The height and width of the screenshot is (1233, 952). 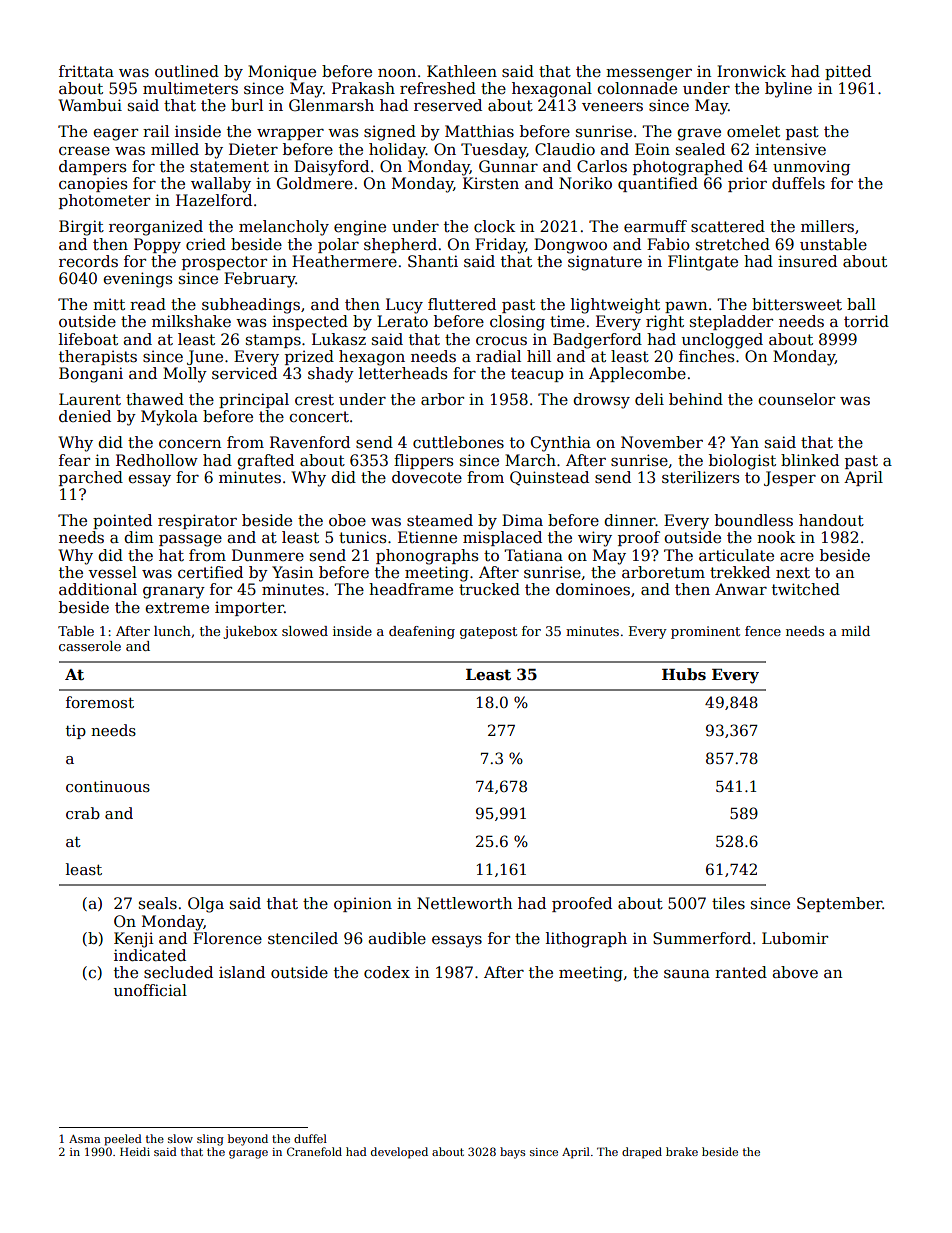 I want to click on shepherd, so click(x=400, y=245).
